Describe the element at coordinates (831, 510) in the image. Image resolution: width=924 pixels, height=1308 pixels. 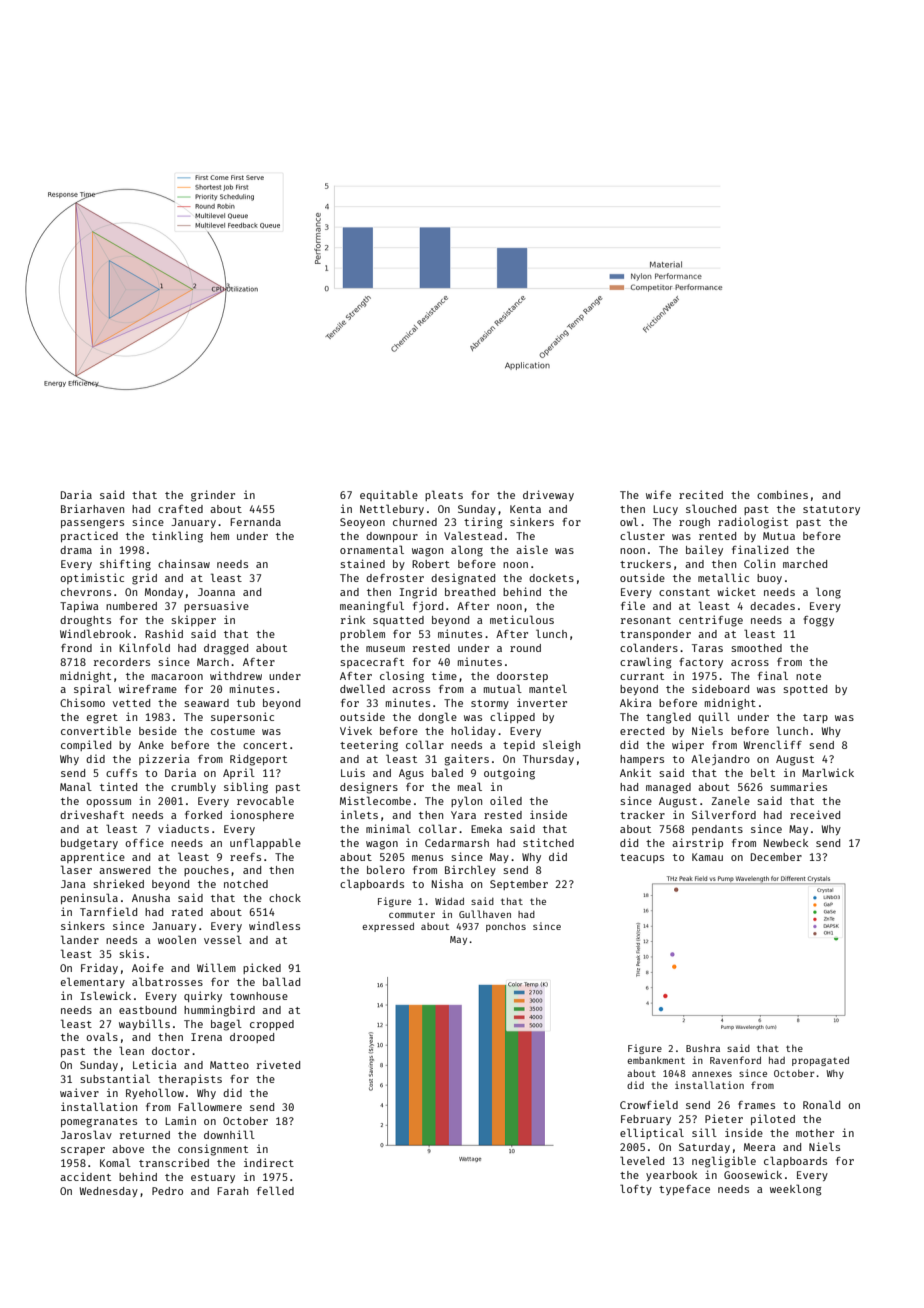
I see `statutory` at that location.
